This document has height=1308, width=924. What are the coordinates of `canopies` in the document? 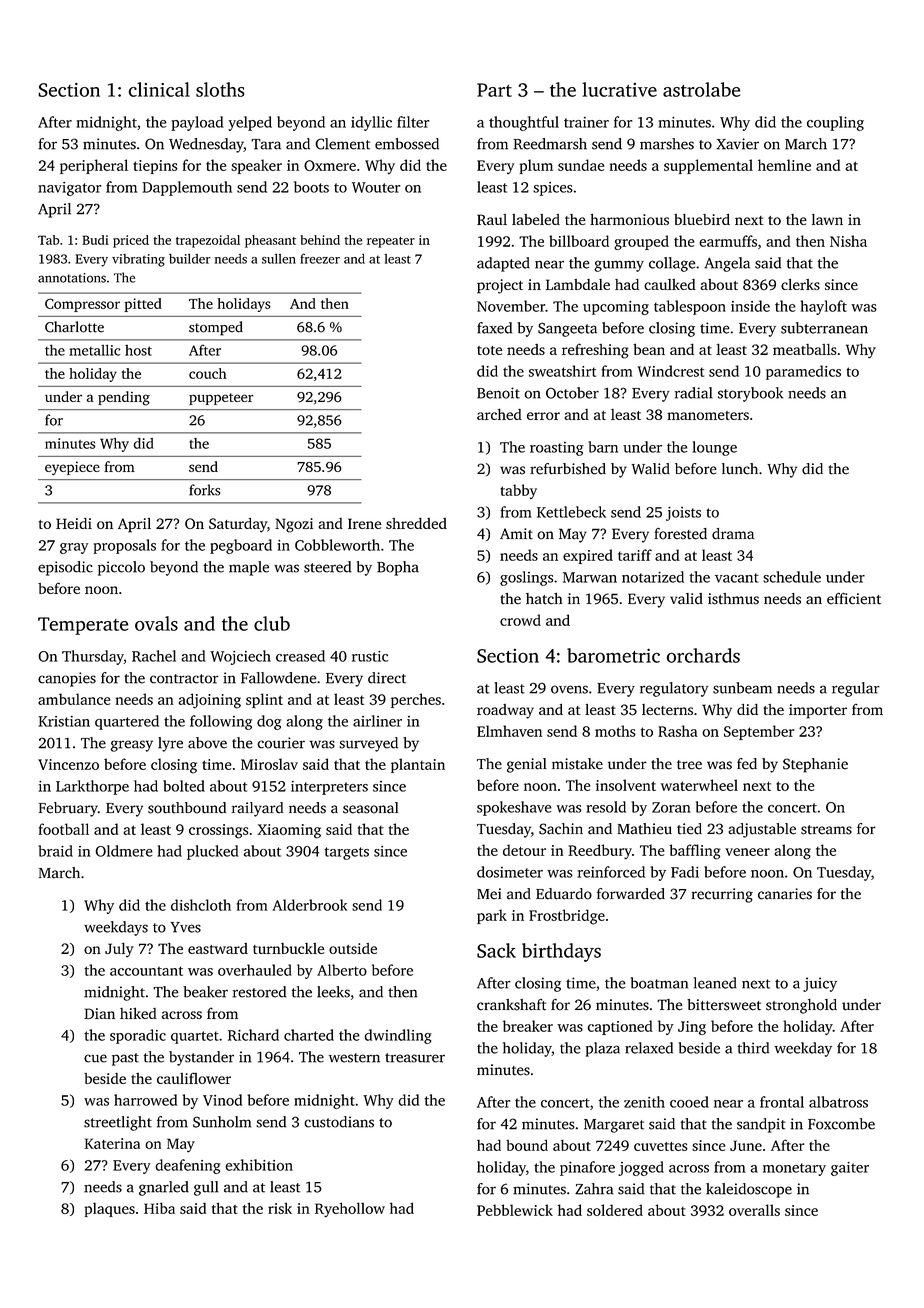 It's located at (67, 679).
